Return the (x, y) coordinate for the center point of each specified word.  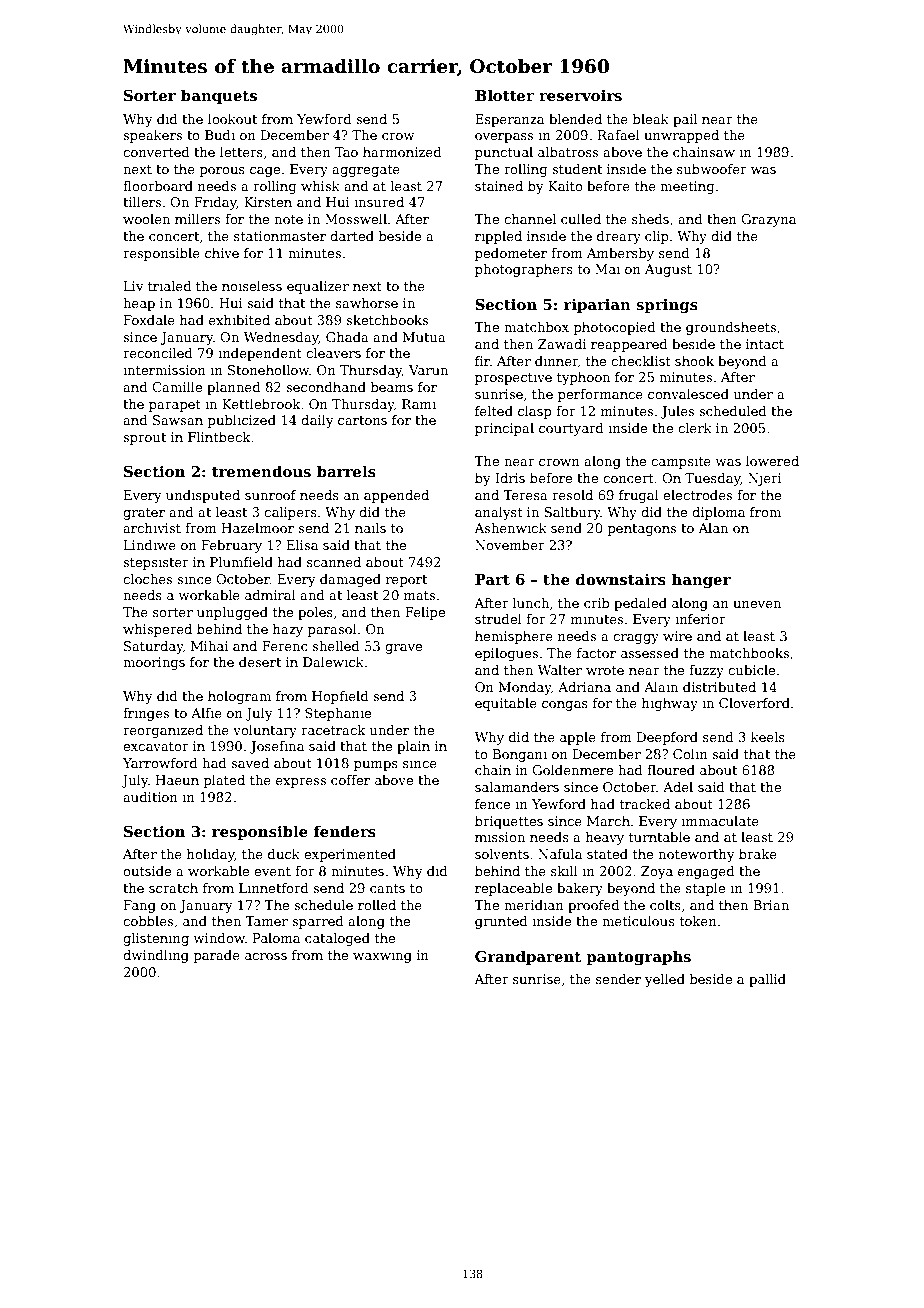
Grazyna (768, 220)
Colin (690, 754)
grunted (501, 922)
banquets (219, 96)
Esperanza (509, 120)
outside (147, 871)
